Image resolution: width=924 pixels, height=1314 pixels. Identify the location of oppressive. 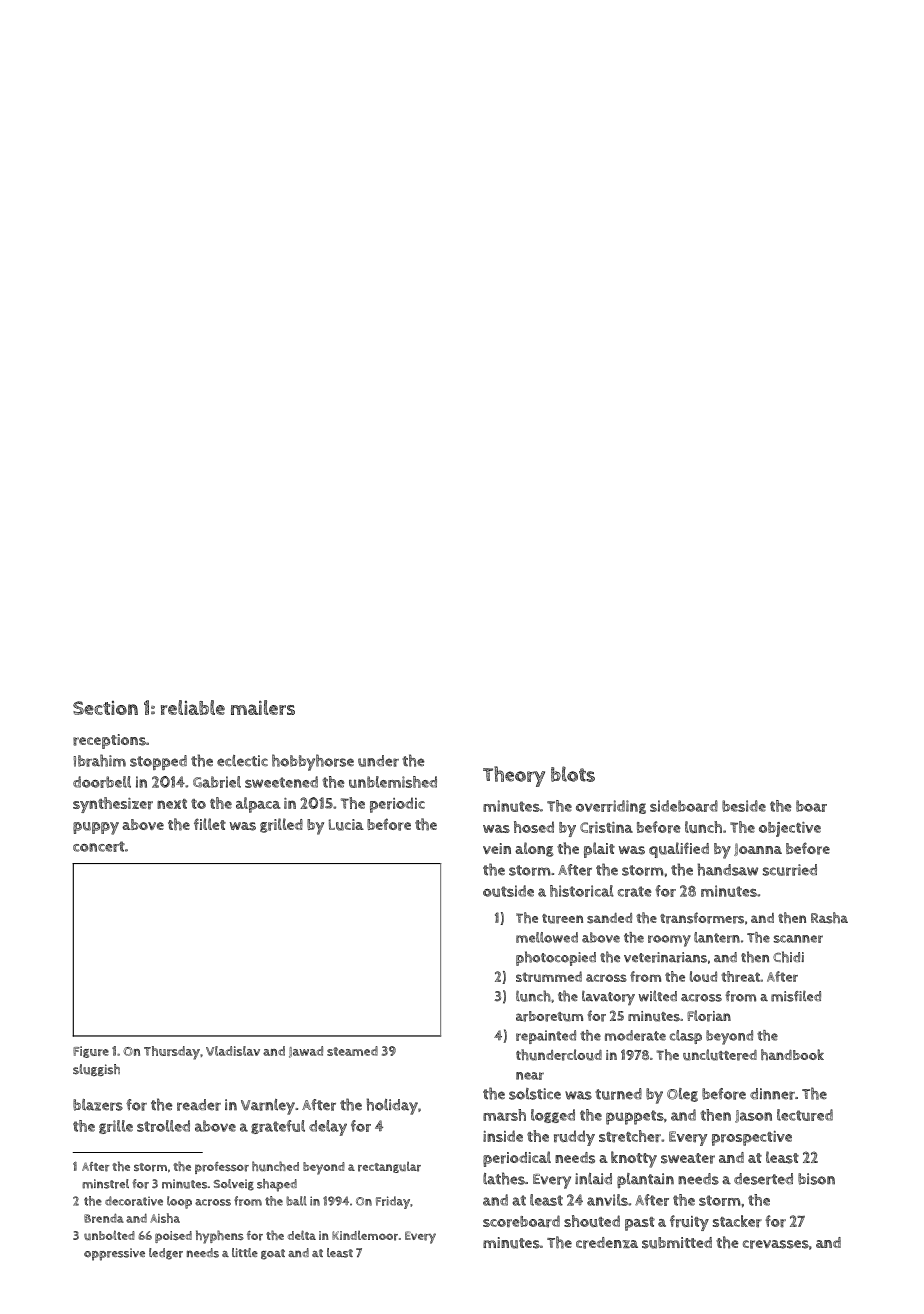
(114, 1254).
